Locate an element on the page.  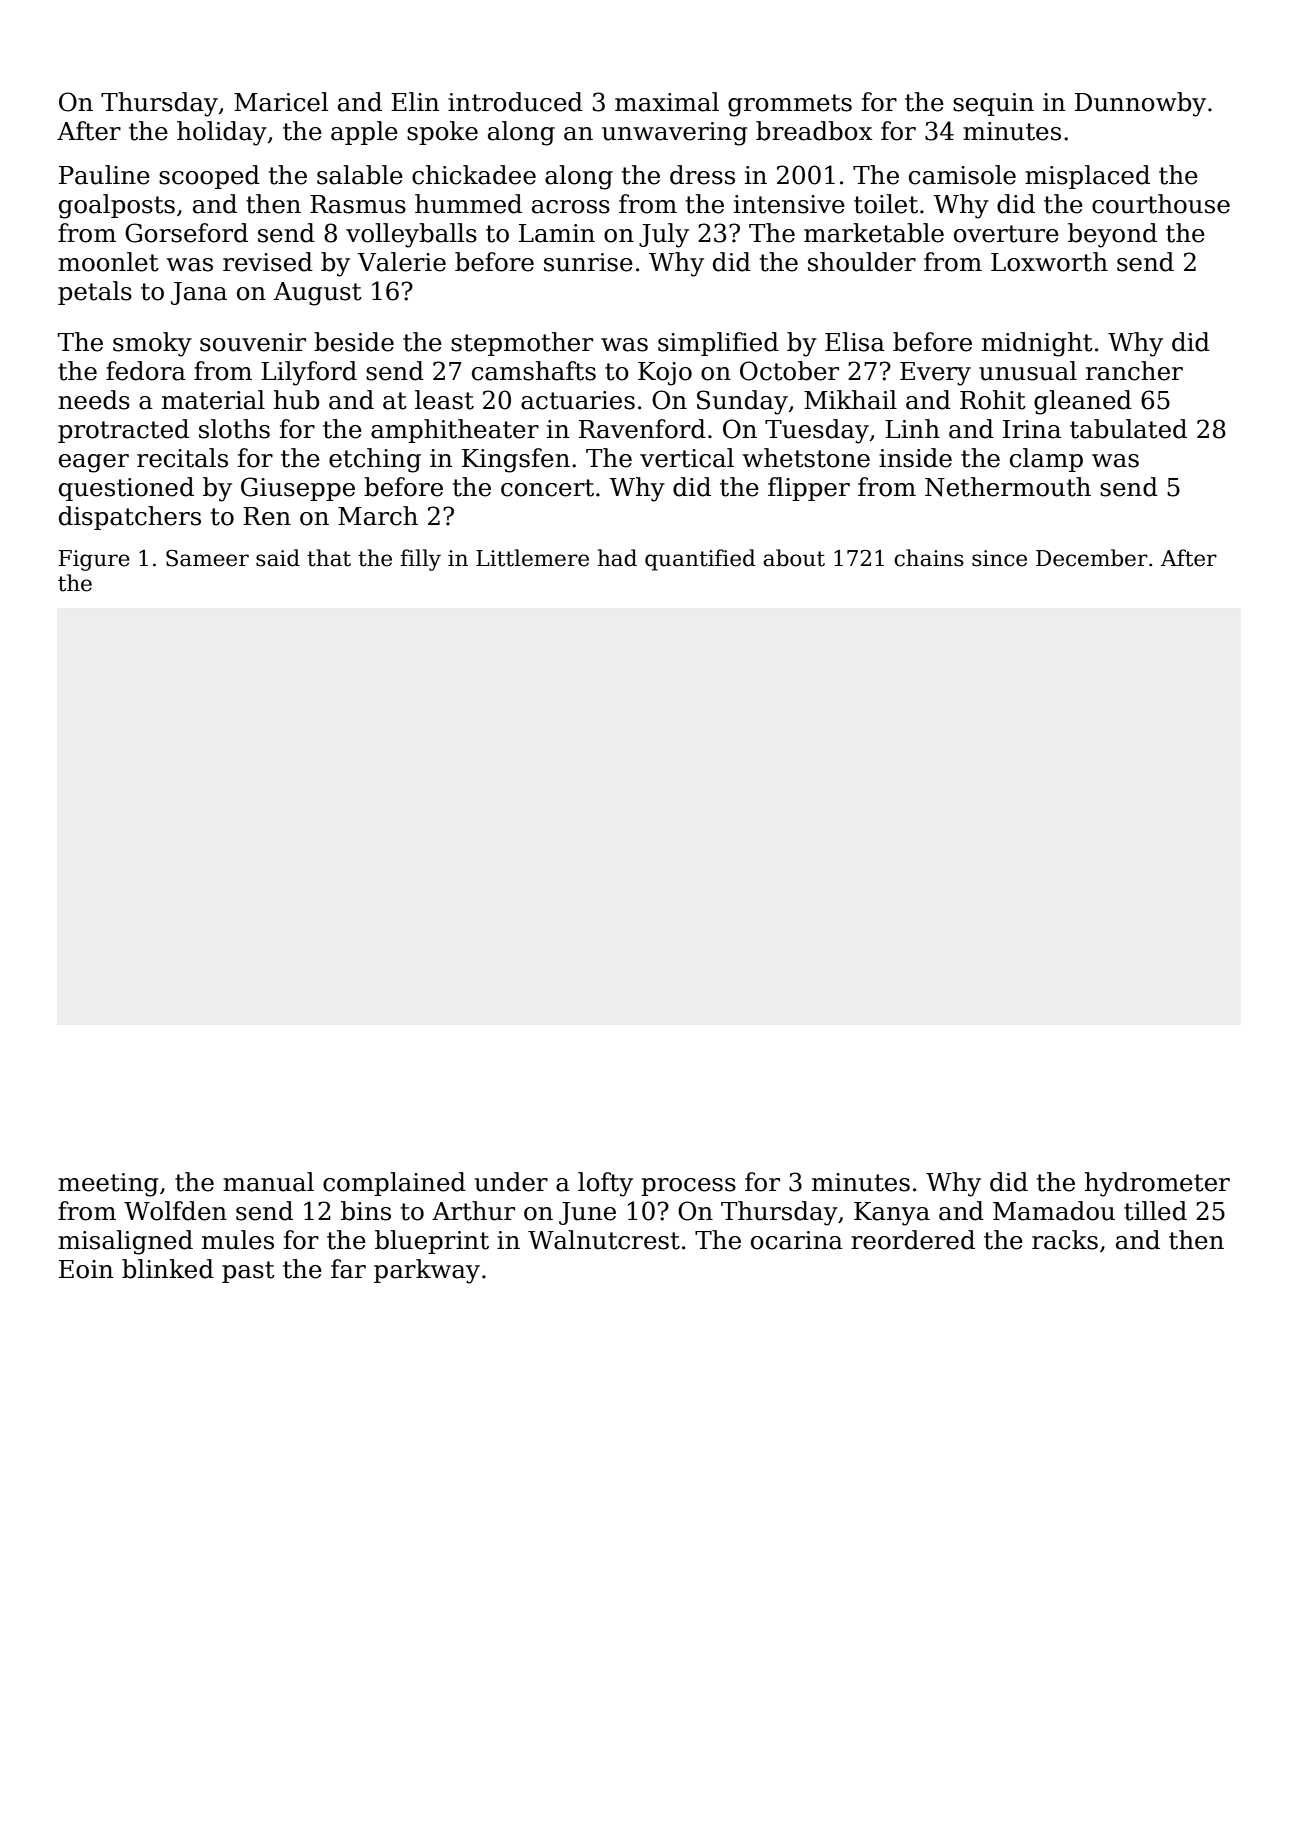
quantified is located at coordinates (700, 560).
